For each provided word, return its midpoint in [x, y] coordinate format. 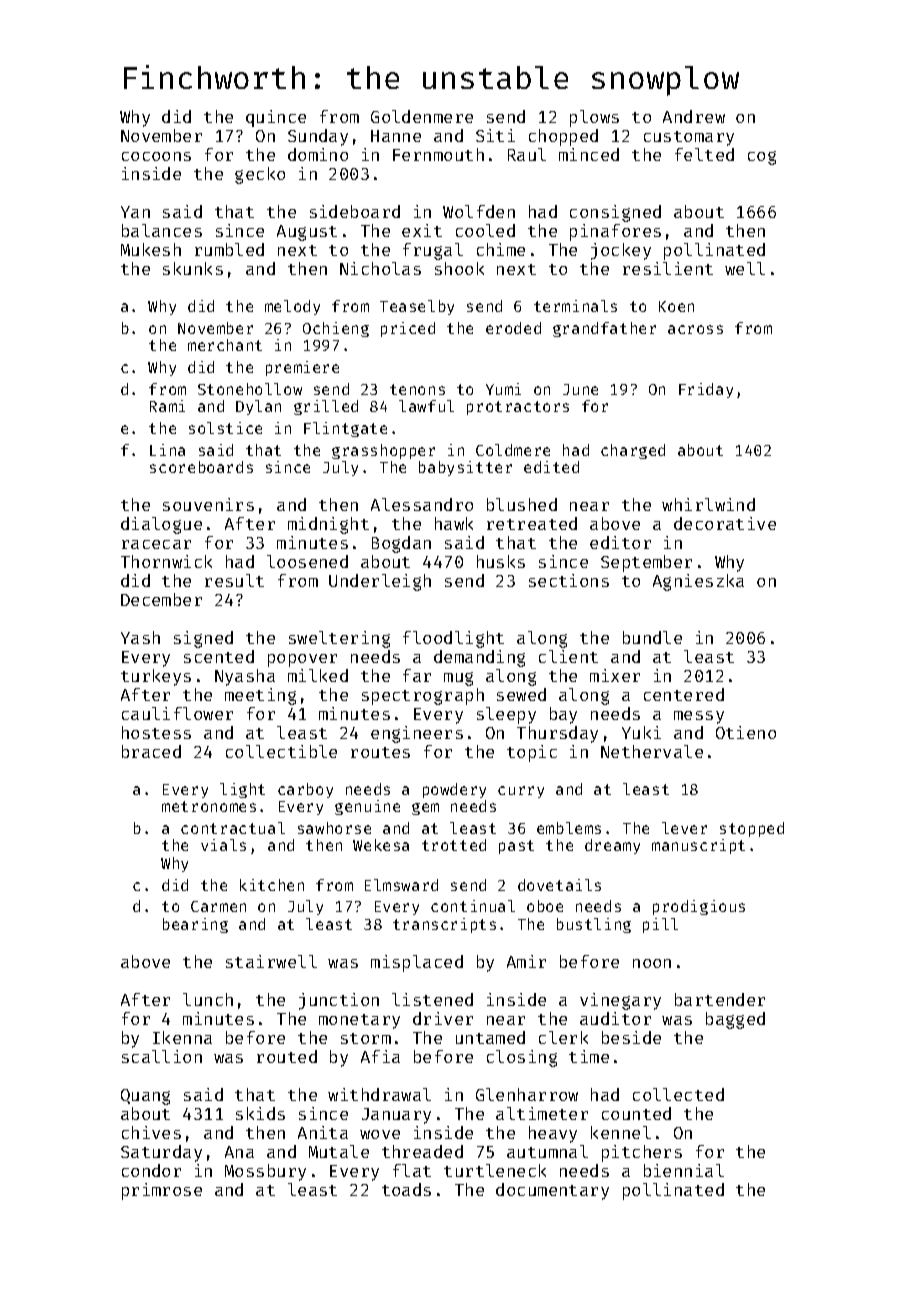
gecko [260, 175]
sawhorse [334, 828]
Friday [706, 390]
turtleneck [495, 1170]
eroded [513, 328]
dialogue [161, 525]
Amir [526, 961]
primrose [162, 1191]
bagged [735, 1020]
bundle [652, 637]
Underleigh [380, 582]
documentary [552, 1191]
